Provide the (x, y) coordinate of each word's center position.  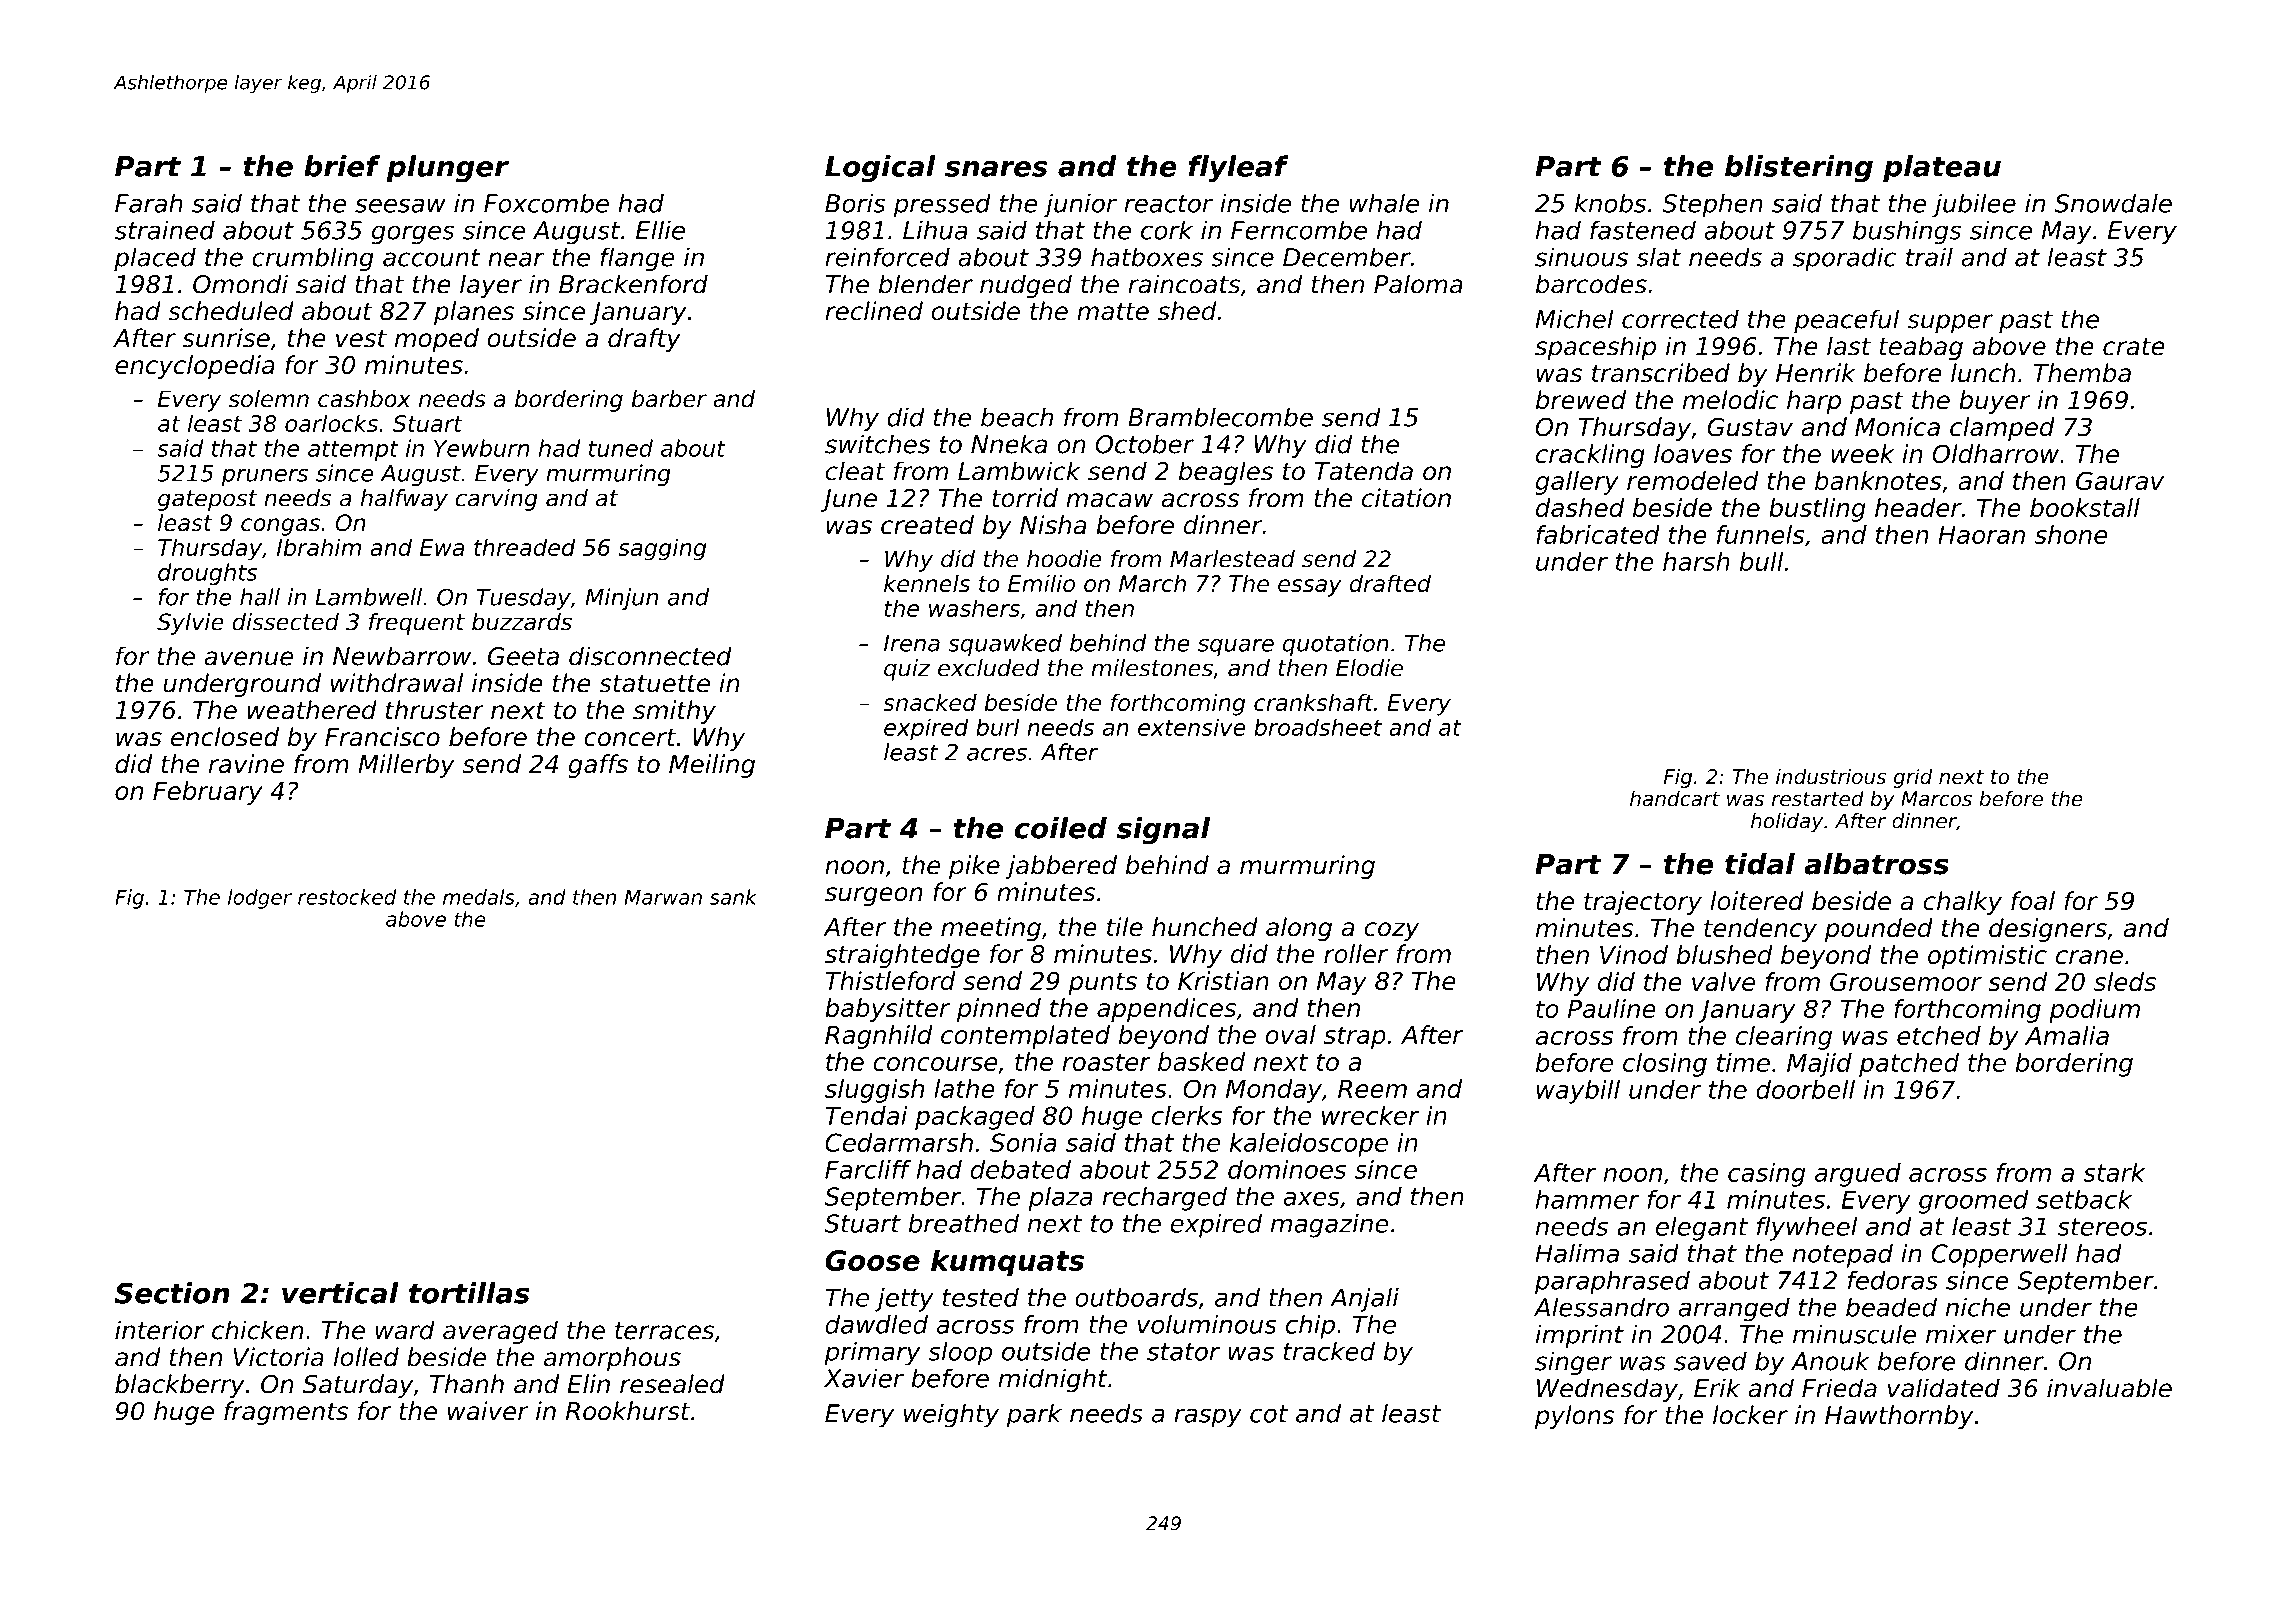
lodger (260, 899)
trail (1929, 257)
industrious (1831, 776)
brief (342, 166)
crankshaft (1313, 702)
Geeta (523, 656)
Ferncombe (1299, 230)
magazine (1330, 1226)
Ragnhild (878, 1037)
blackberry (180, 1386)
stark (2114, 1172)
